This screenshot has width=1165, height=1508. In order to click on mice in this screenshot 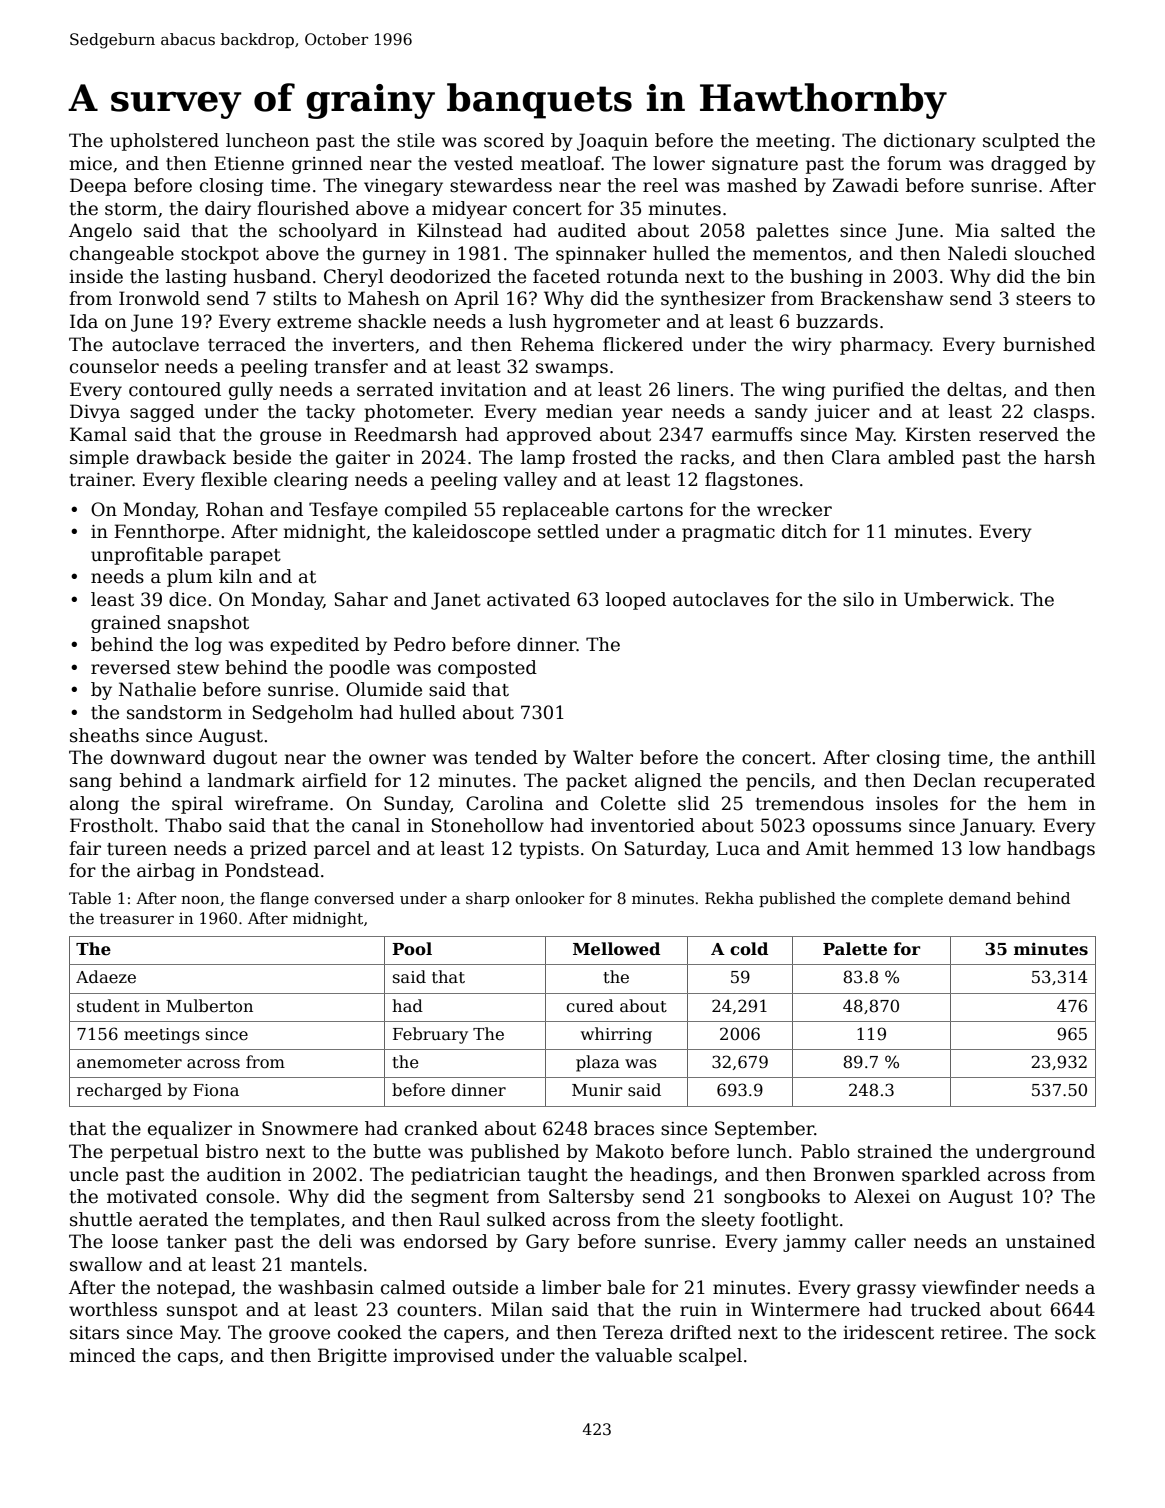, I will do `click(90, 164)`.
